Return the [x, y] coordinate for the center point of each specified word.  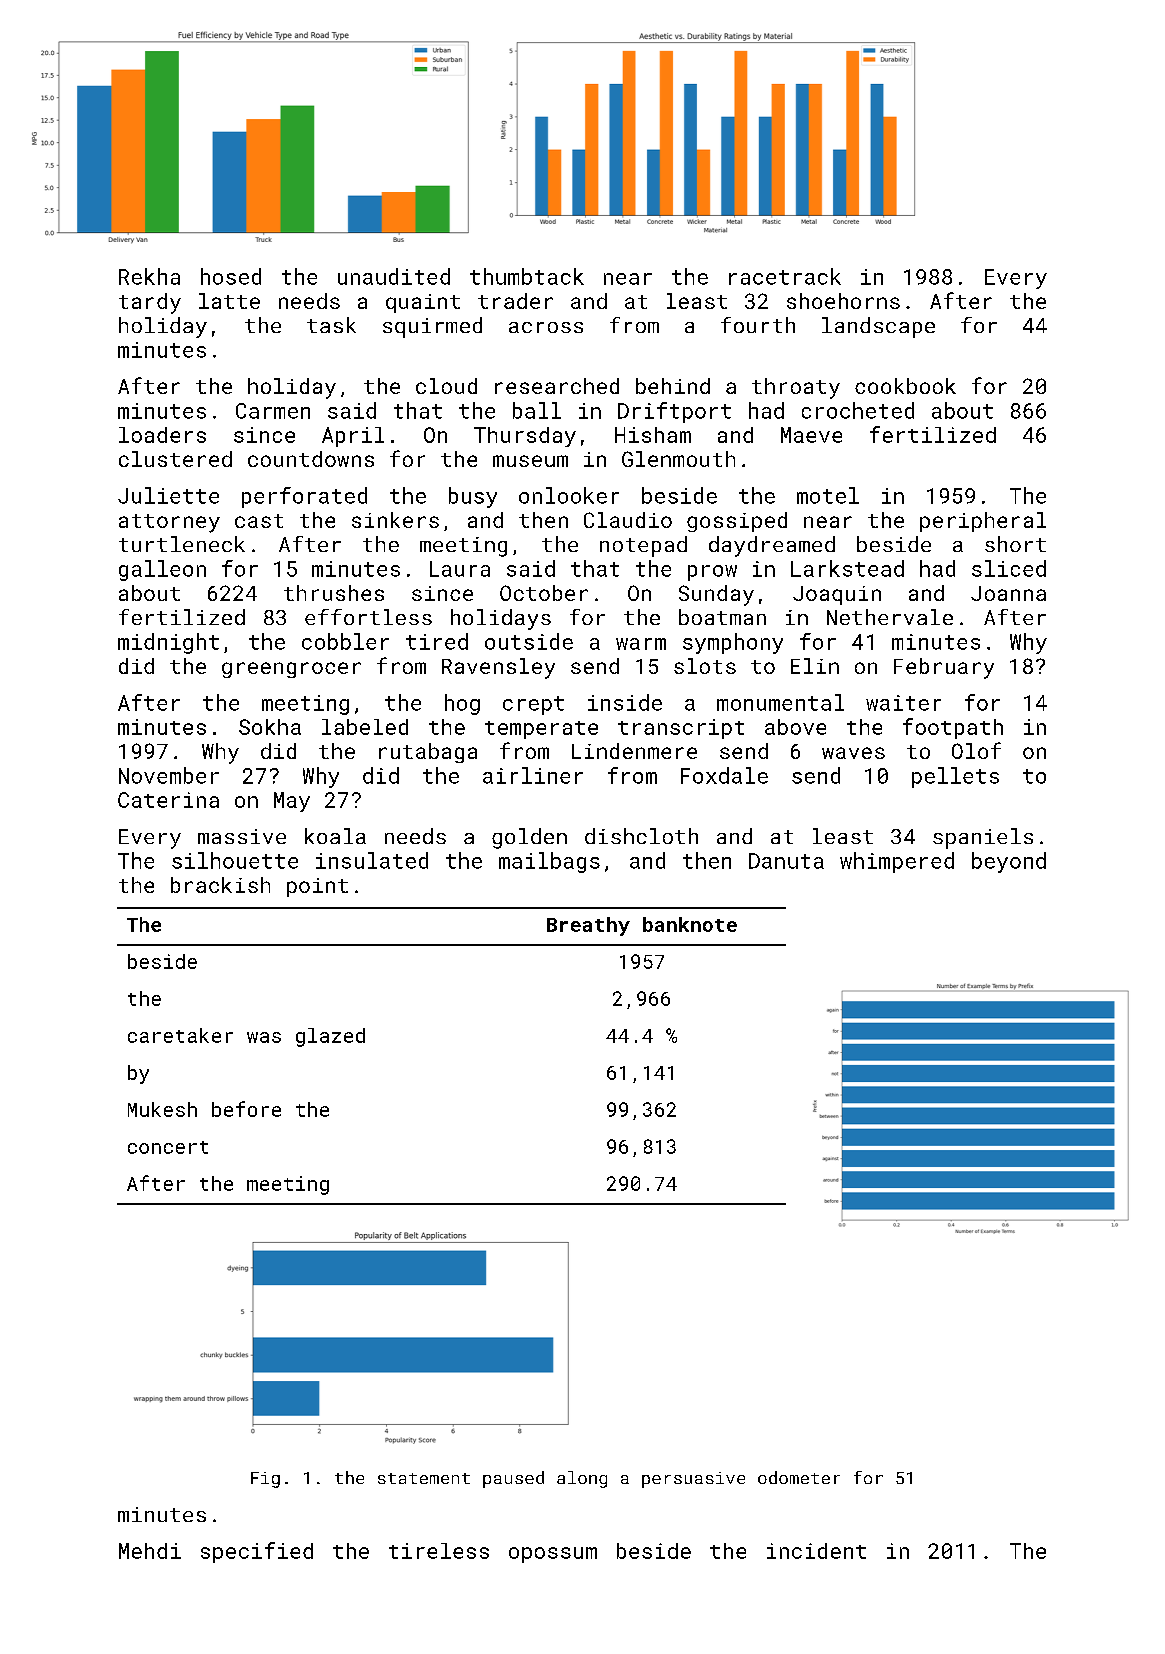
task [331, 325]
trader [515, 301]
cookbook [905, 386]
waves [853, 753]
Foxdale [724, 775]
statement [424, 1478]
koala [335, 836]
